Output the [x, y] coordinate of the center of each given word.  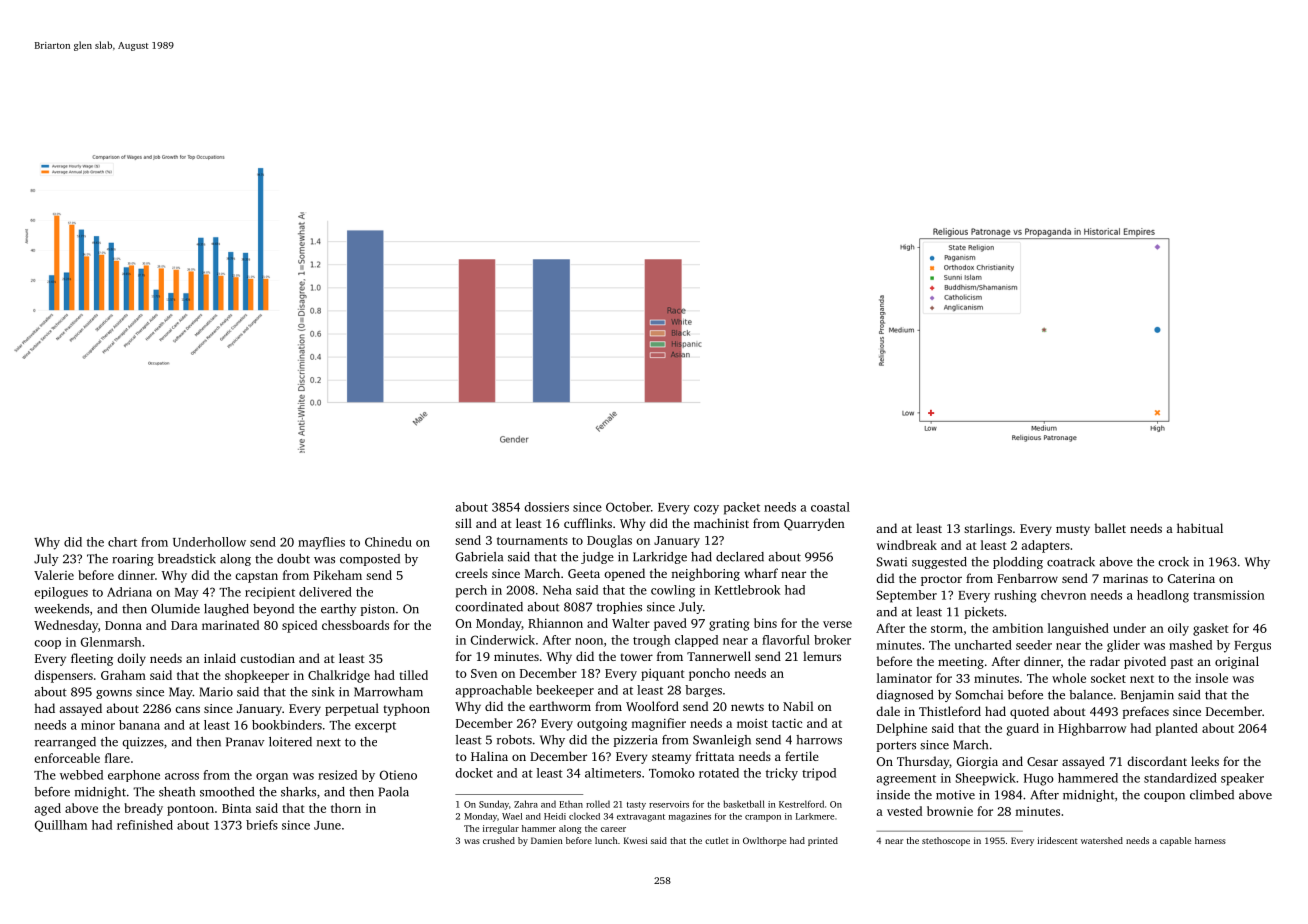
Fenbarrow [1027, 578]
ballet [1110, 528]
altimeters [613, 773]
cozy [706, 510]
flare [117, 758]
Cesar [1042, 761]
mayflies [321, 543]
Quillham [61, 826]
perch [471, 591]
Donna [123, 625]
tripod [819, 774]
